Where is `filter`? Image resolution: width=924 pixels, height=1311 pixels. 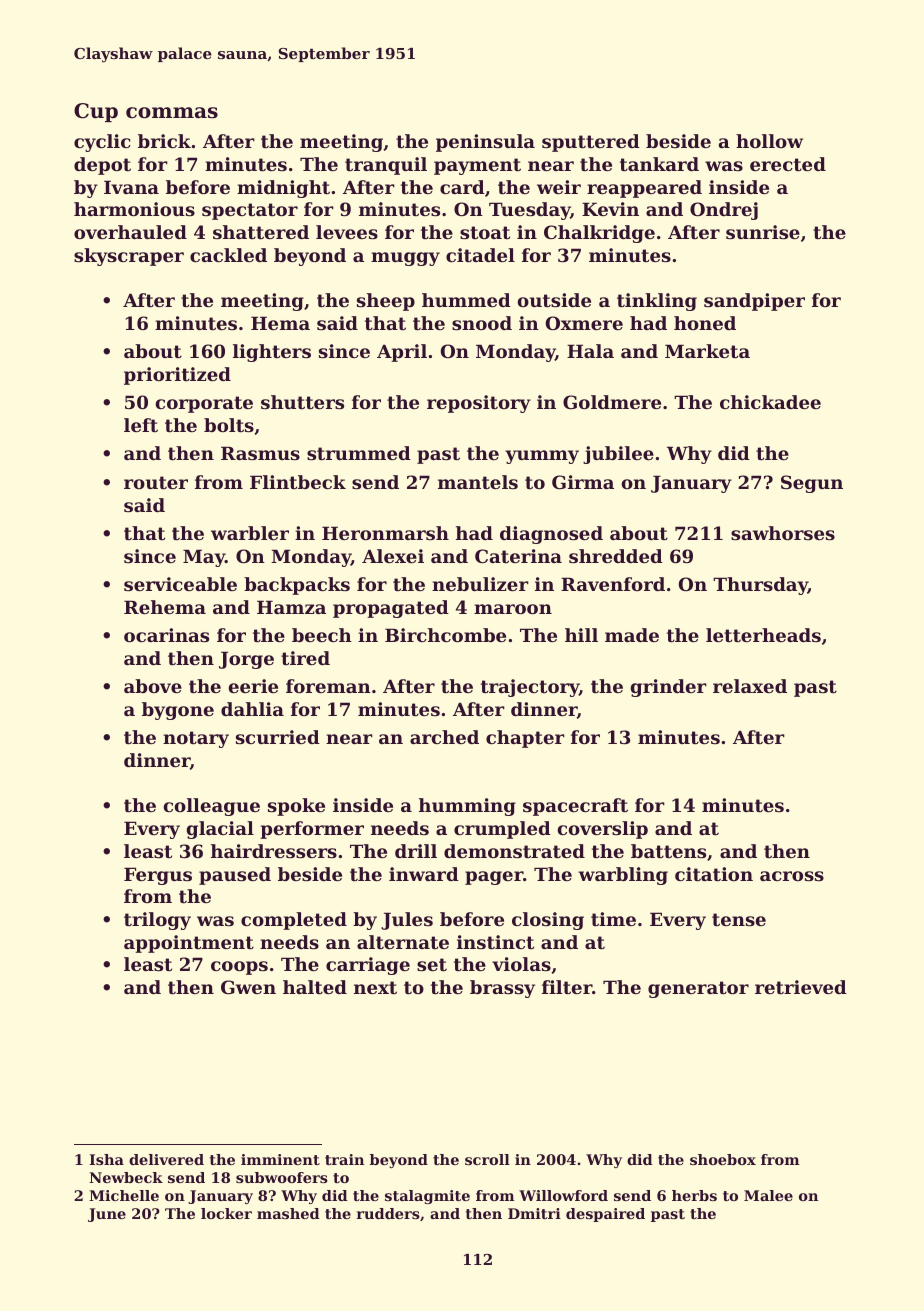
filter is located at coordinates (567, 987).
